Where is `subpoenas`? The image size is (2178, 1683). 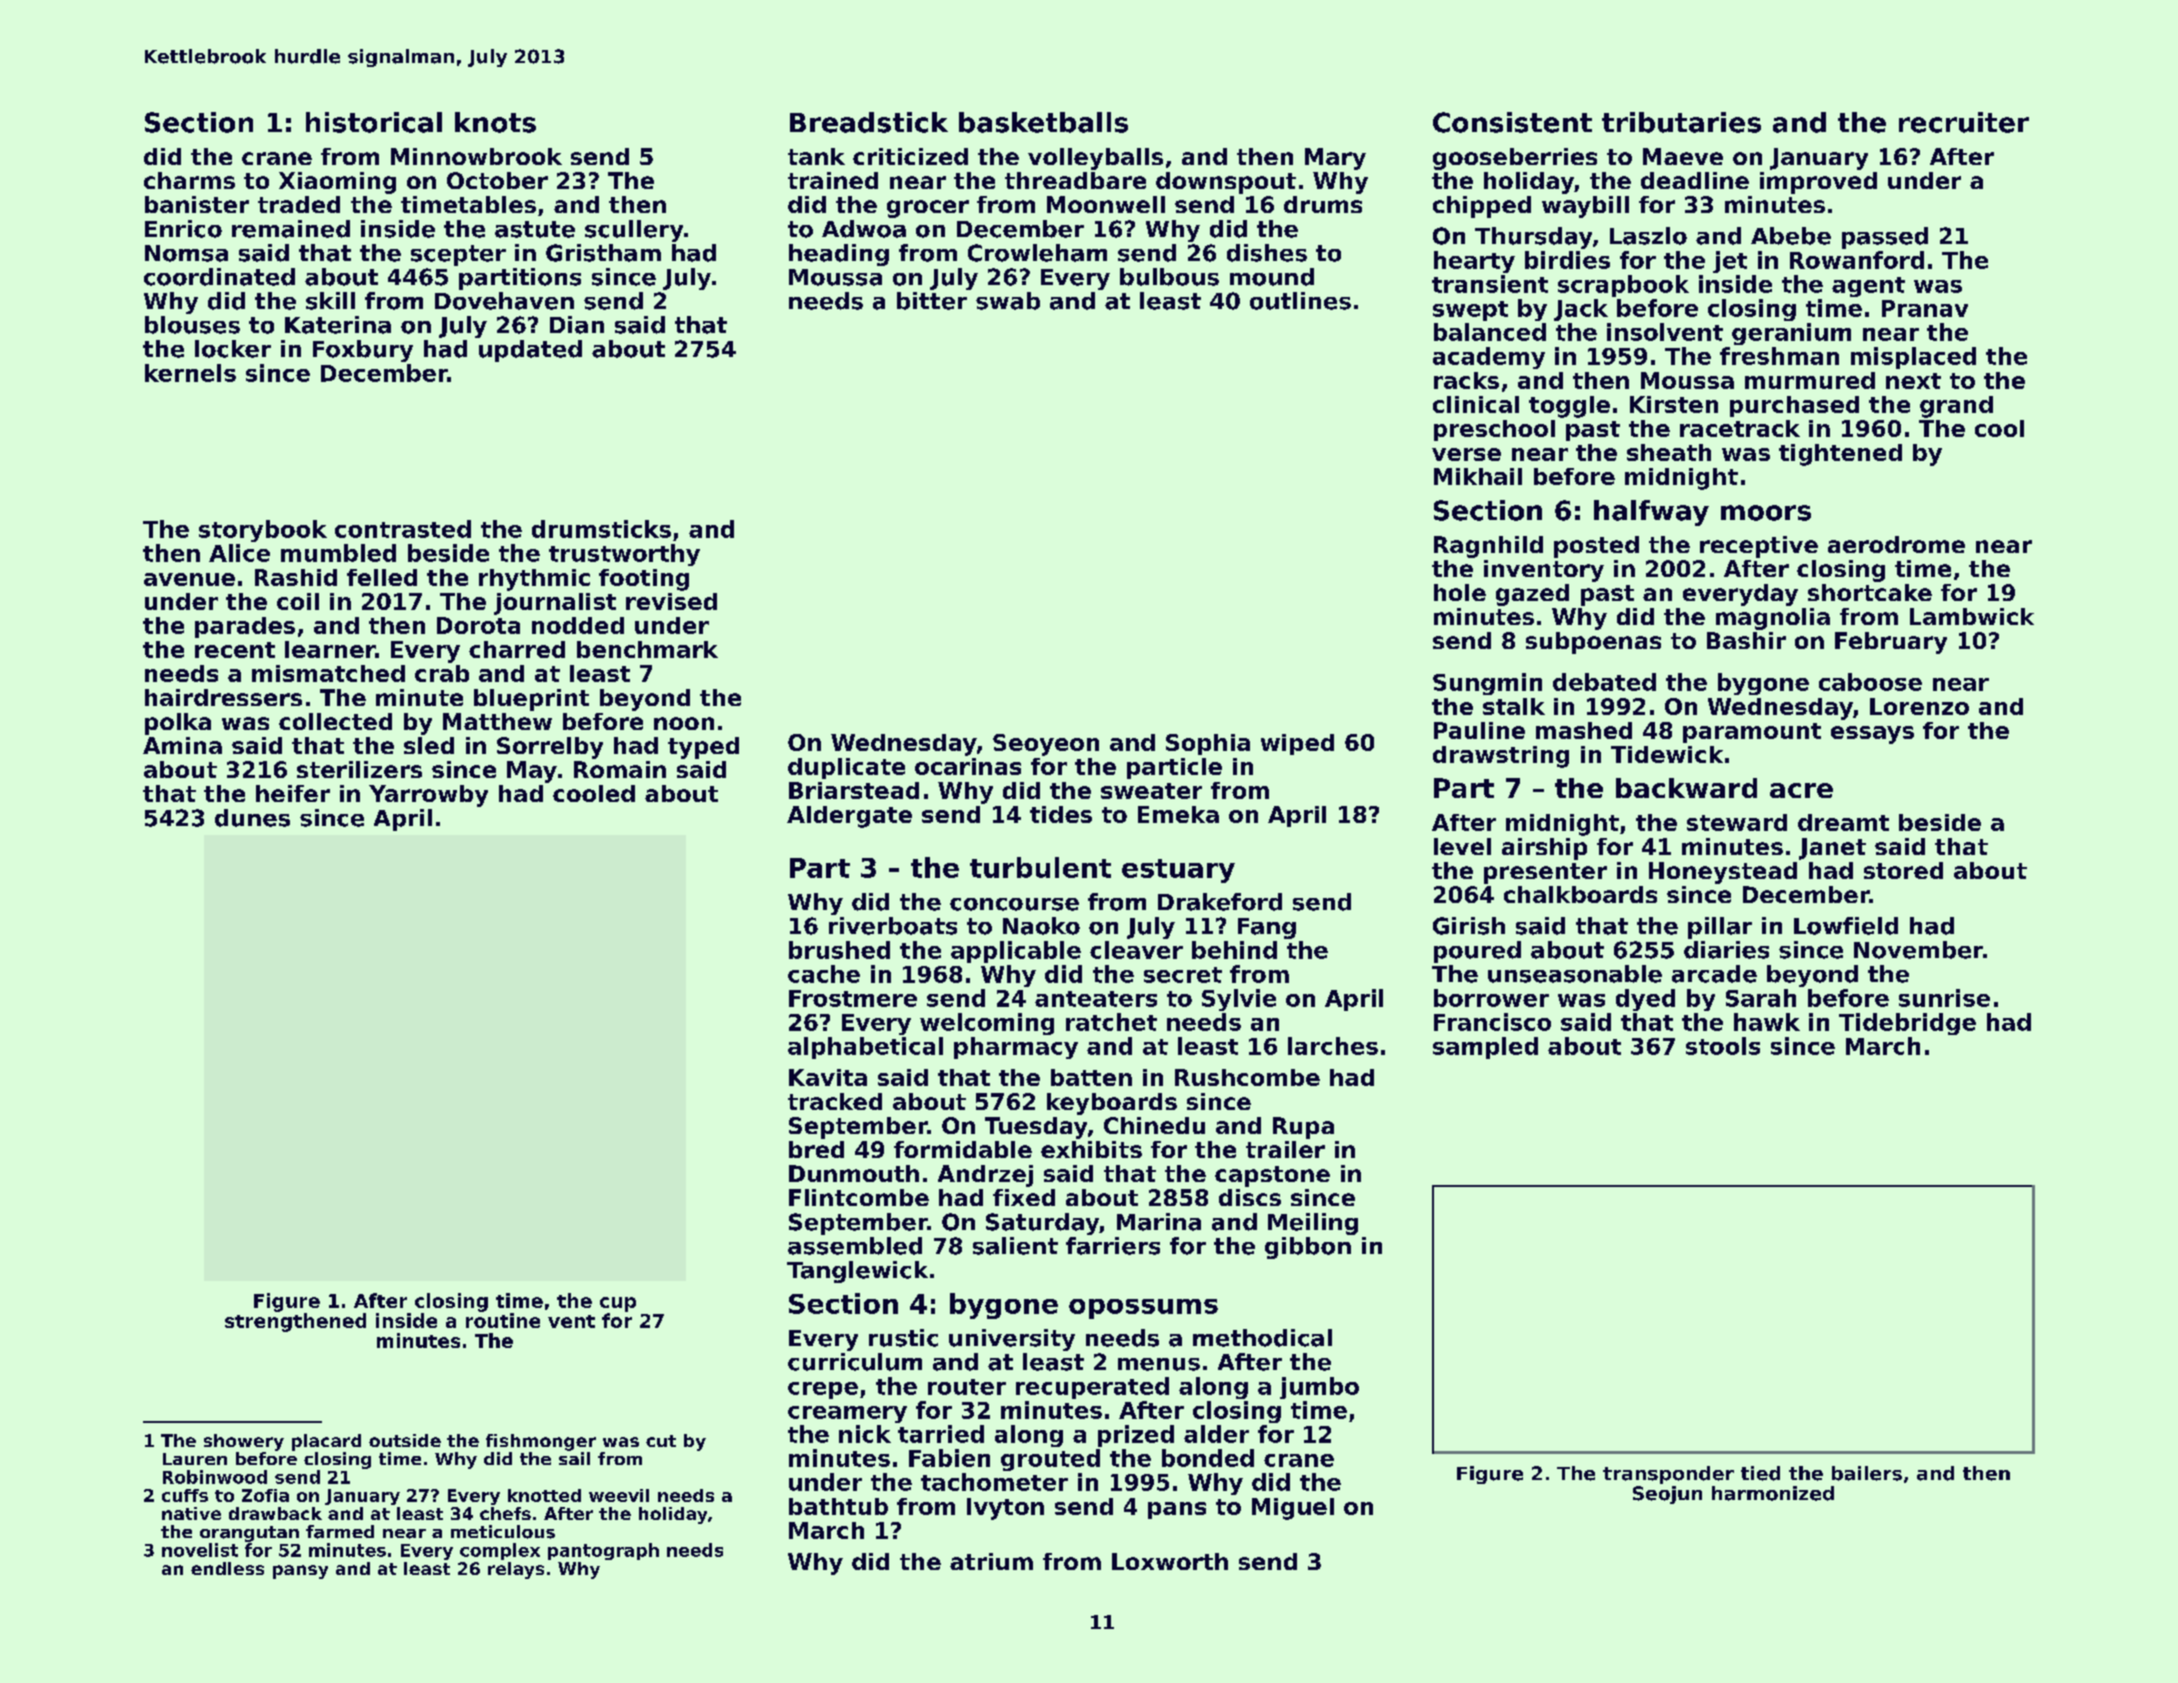 subpoenas is located at coordinates (1593, 643).
